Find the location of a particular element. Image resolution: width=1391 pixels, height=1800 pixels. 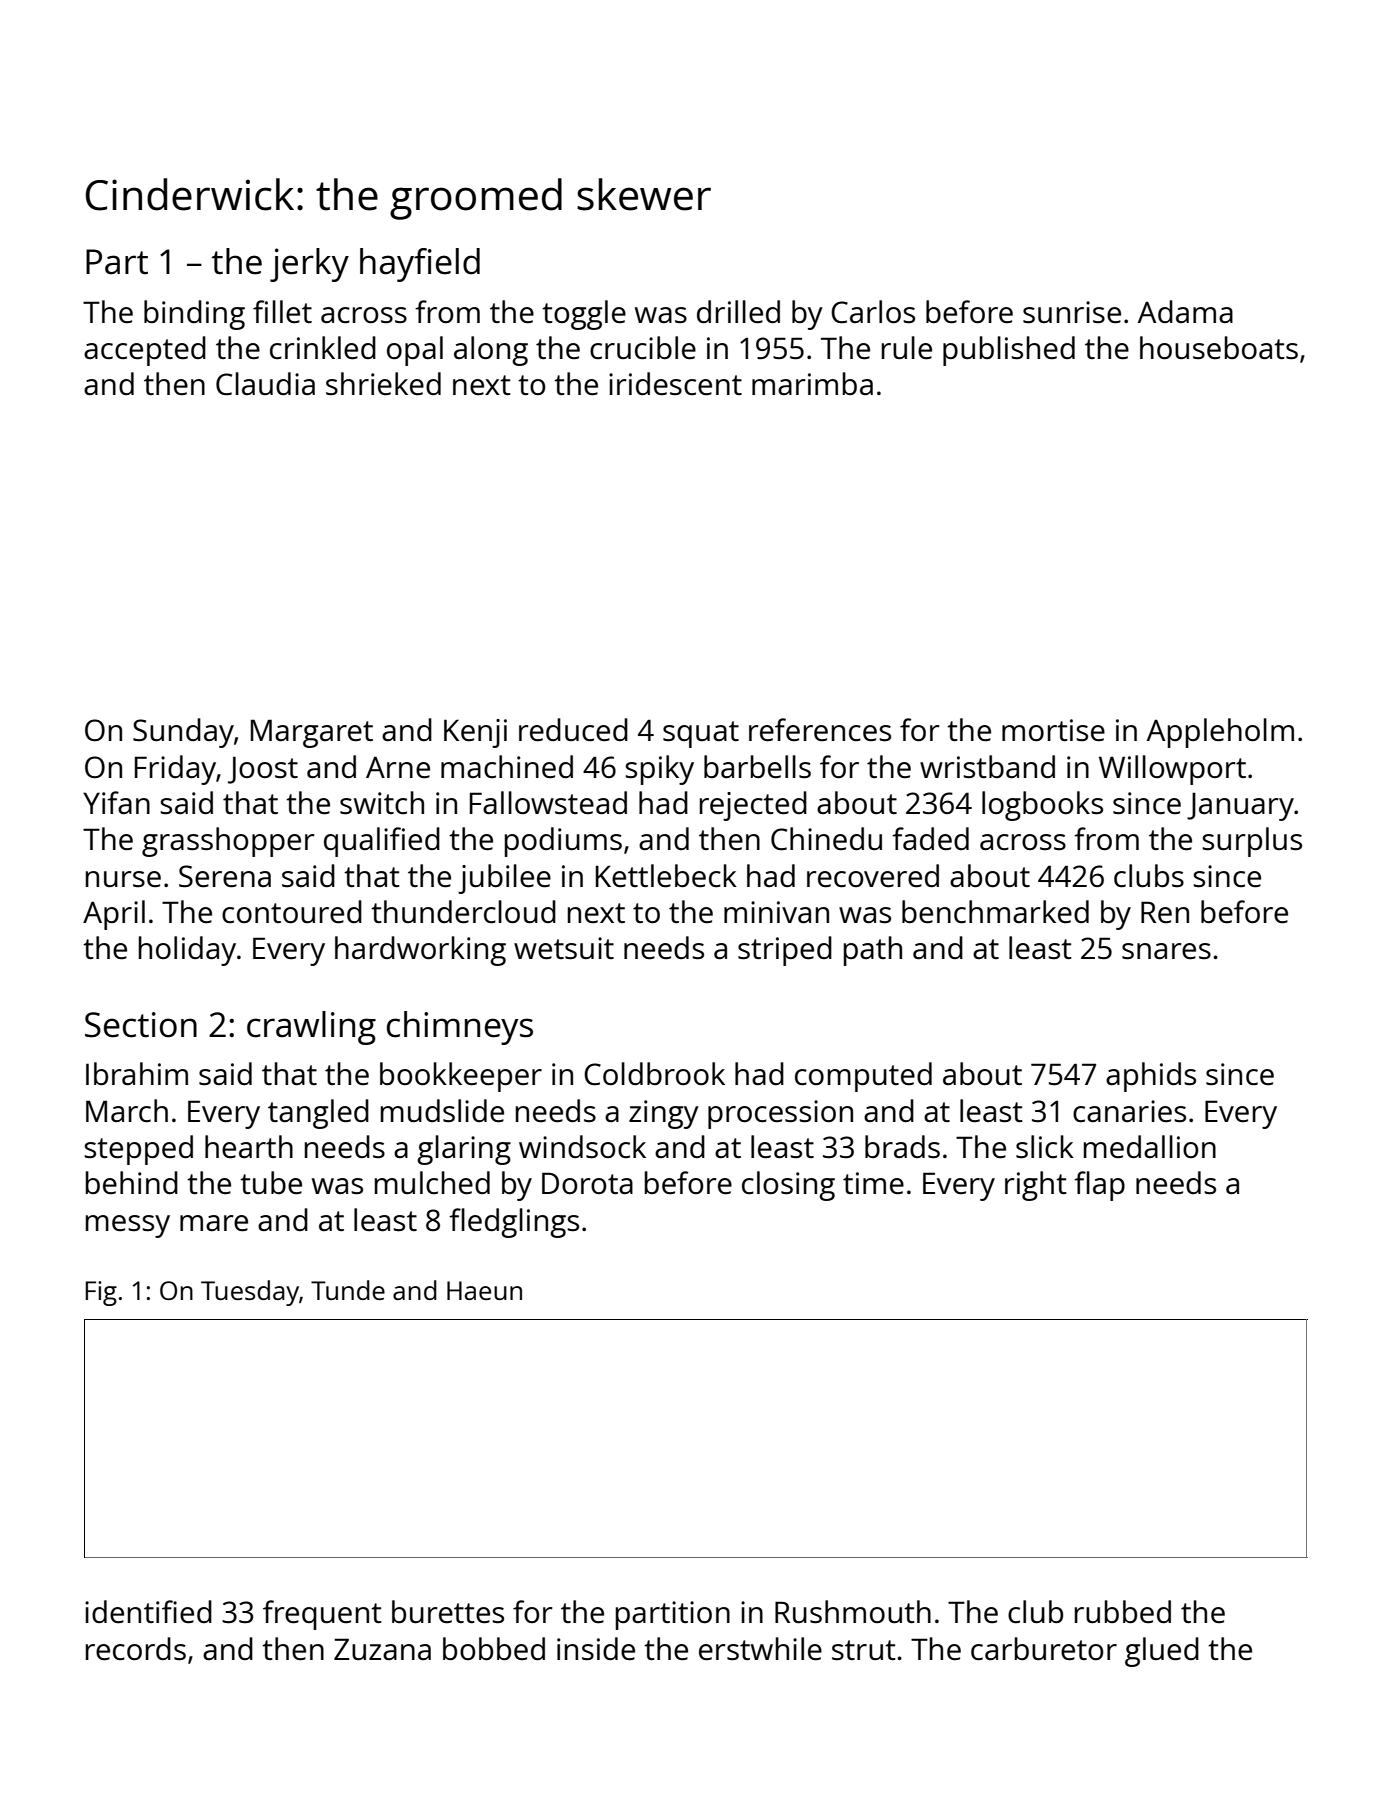

spiky is located at coordinates (659, 770).
